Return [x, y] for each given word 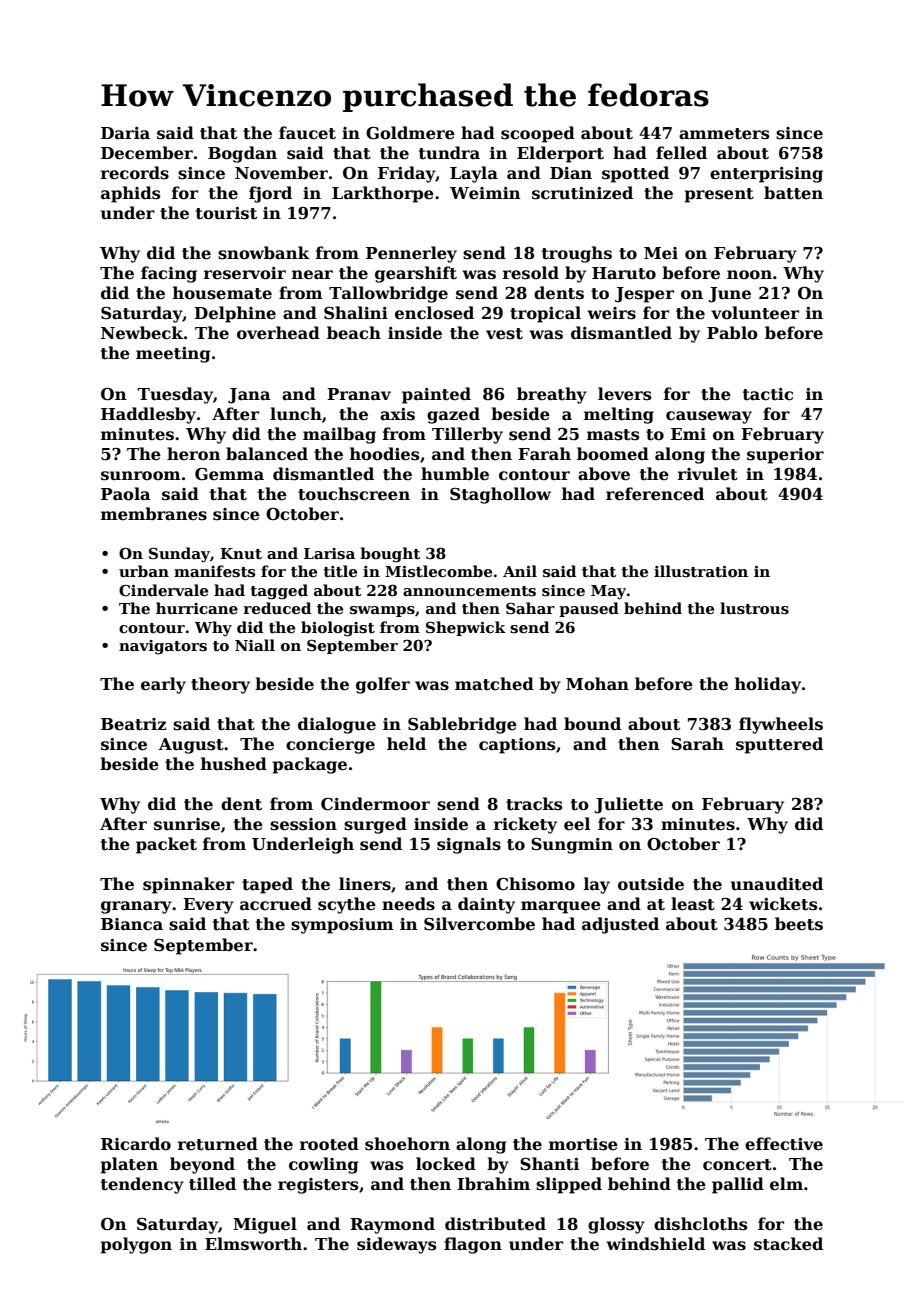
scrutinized [582, 193]
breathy [552, 395]
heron [193, 453]
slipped [569, 1185]
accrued [276, 904]
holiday [768, 685]
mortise [583, 1144]
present [719, 195]
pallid [738, 1185]
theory [220, 685]
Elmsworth [253, 1244]
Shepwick [466, 628]
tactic [768, 394]
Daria [125, 133]
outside [651, 884]
